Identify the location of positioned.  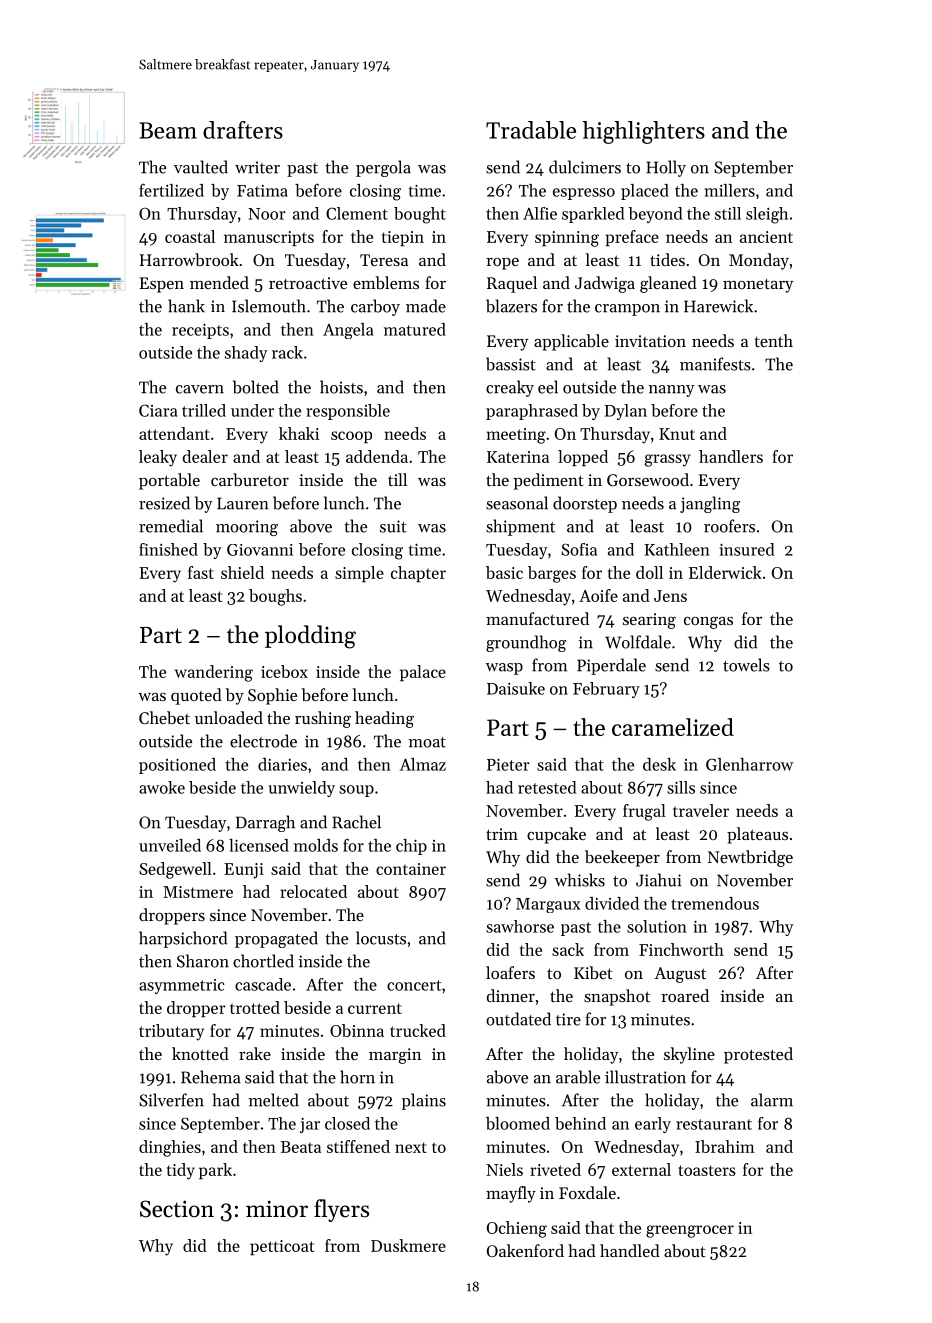
(177, 766).
